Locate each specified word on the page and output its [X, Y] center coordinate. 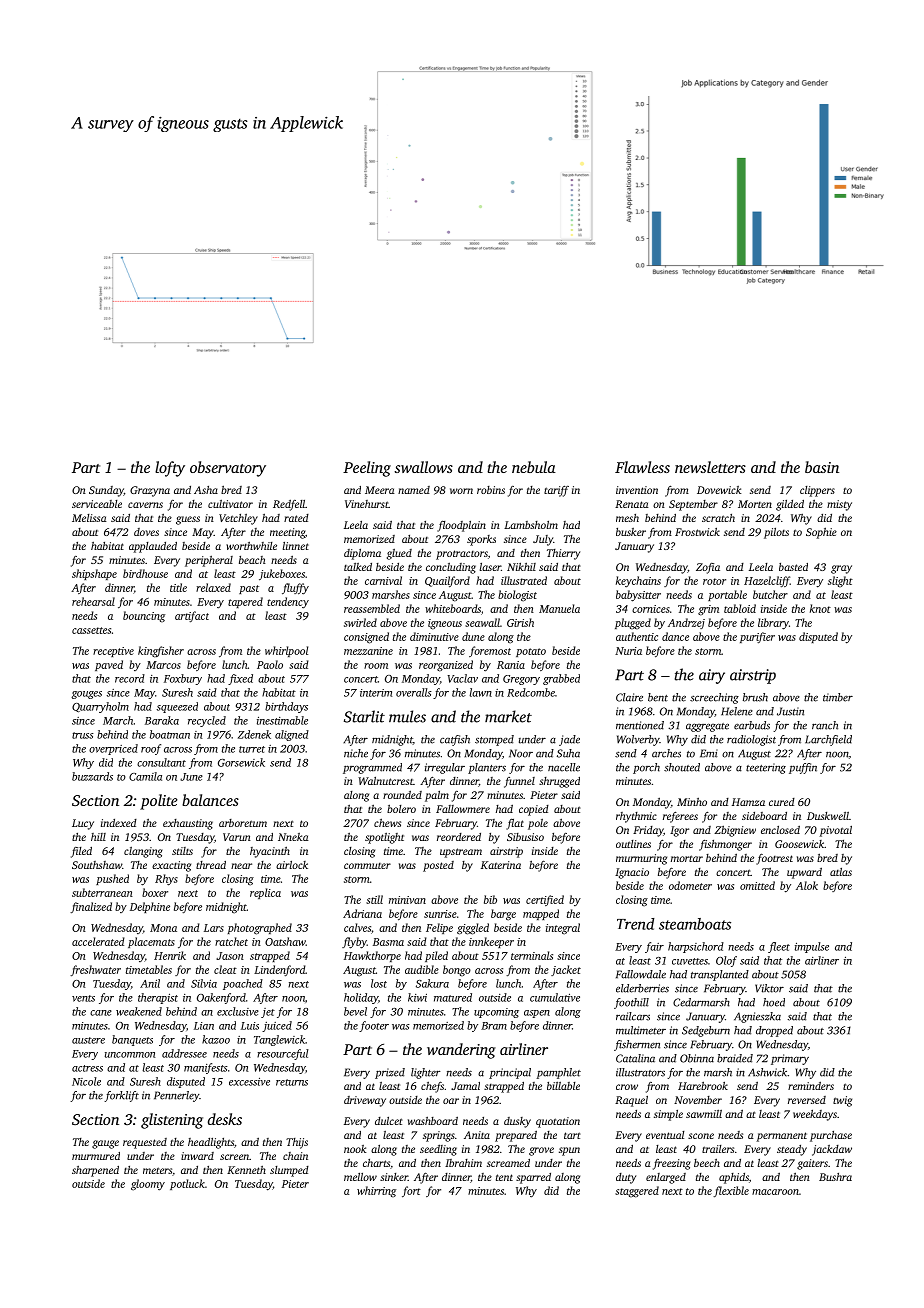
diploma [362, 554]
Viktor [769, 988]
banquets [132, 1040]
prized [390, 1073]
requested [145, 1143]
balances [210, 800]
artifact [192, 616]
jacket [566, 970]
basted [793, 567]
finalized [91, 907]
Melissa [89, 518]
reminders [811, 1085]
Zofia [708, 568]
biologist [517, 596]
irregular [445, 768]
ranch [825, 725]
